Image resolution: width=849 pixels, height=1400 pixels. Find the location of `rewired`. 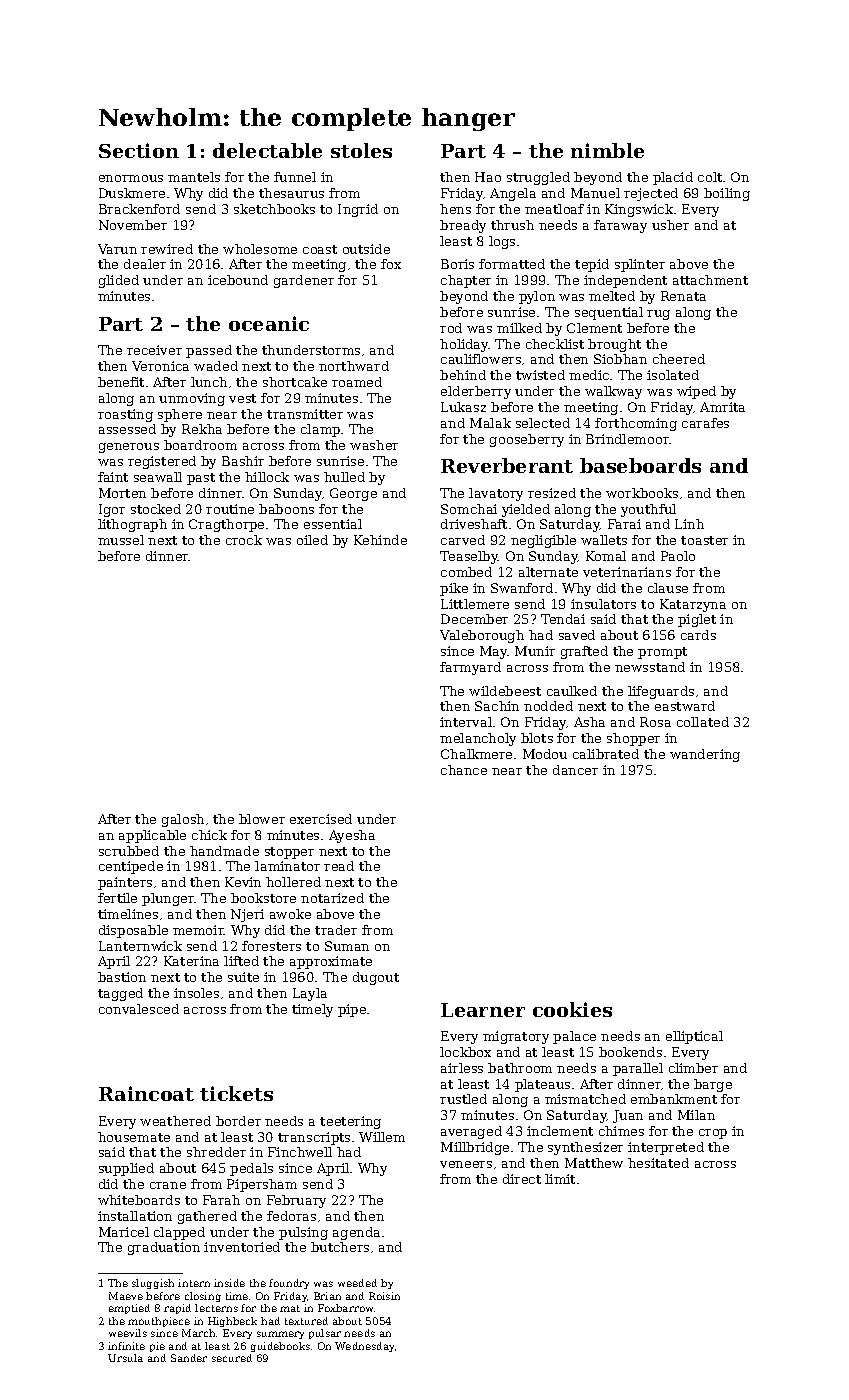

rewired is located at coordinates (167, 249).
